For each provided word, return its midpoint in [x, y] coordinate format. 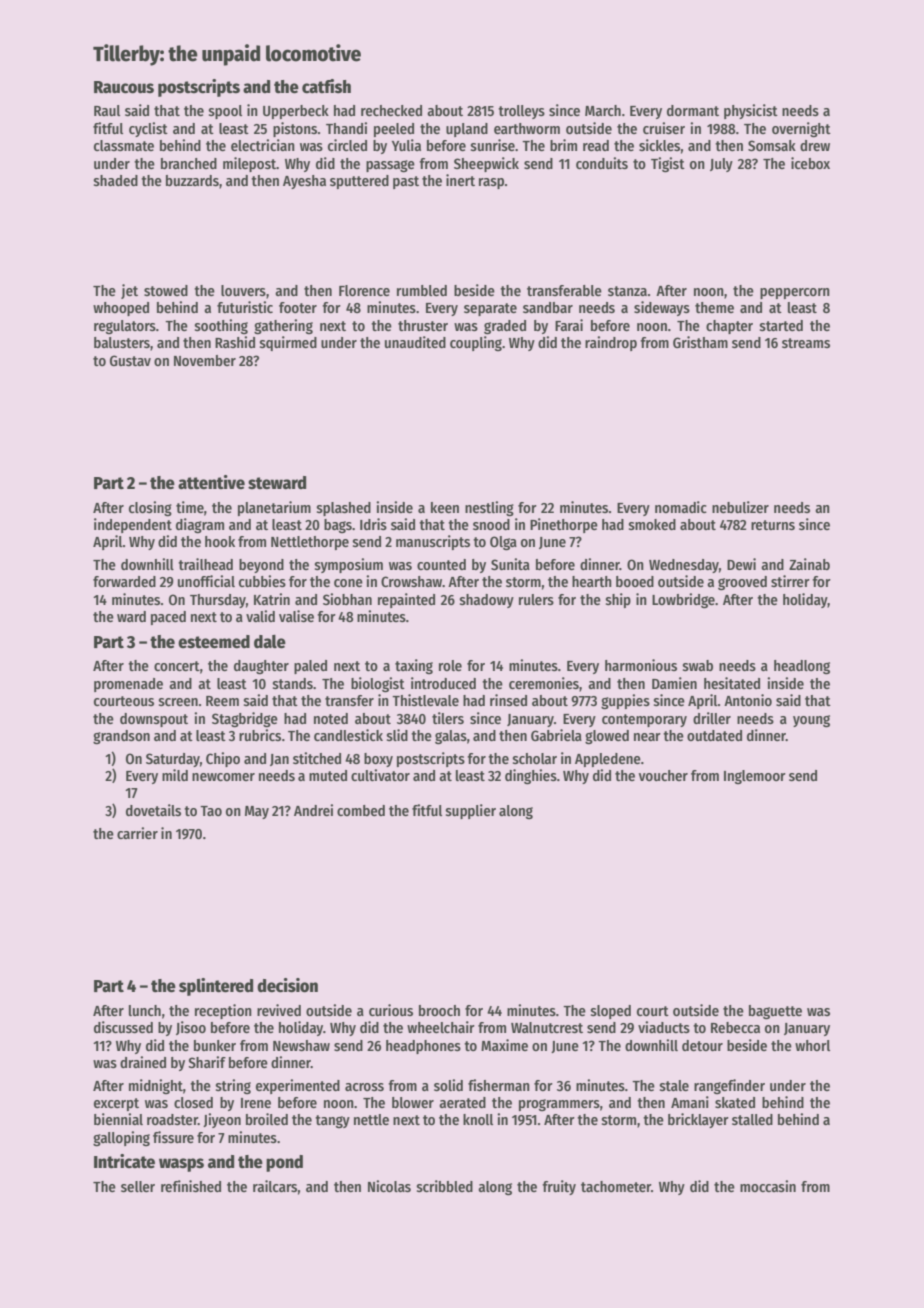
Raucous [124, 87]
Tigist [668, 165]
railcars [275, 1186]
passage [390, 166]
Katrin [272, 599]
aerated [462, 1102]
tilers [448, 718]
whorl [812, 1045]
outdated [714, 735]
